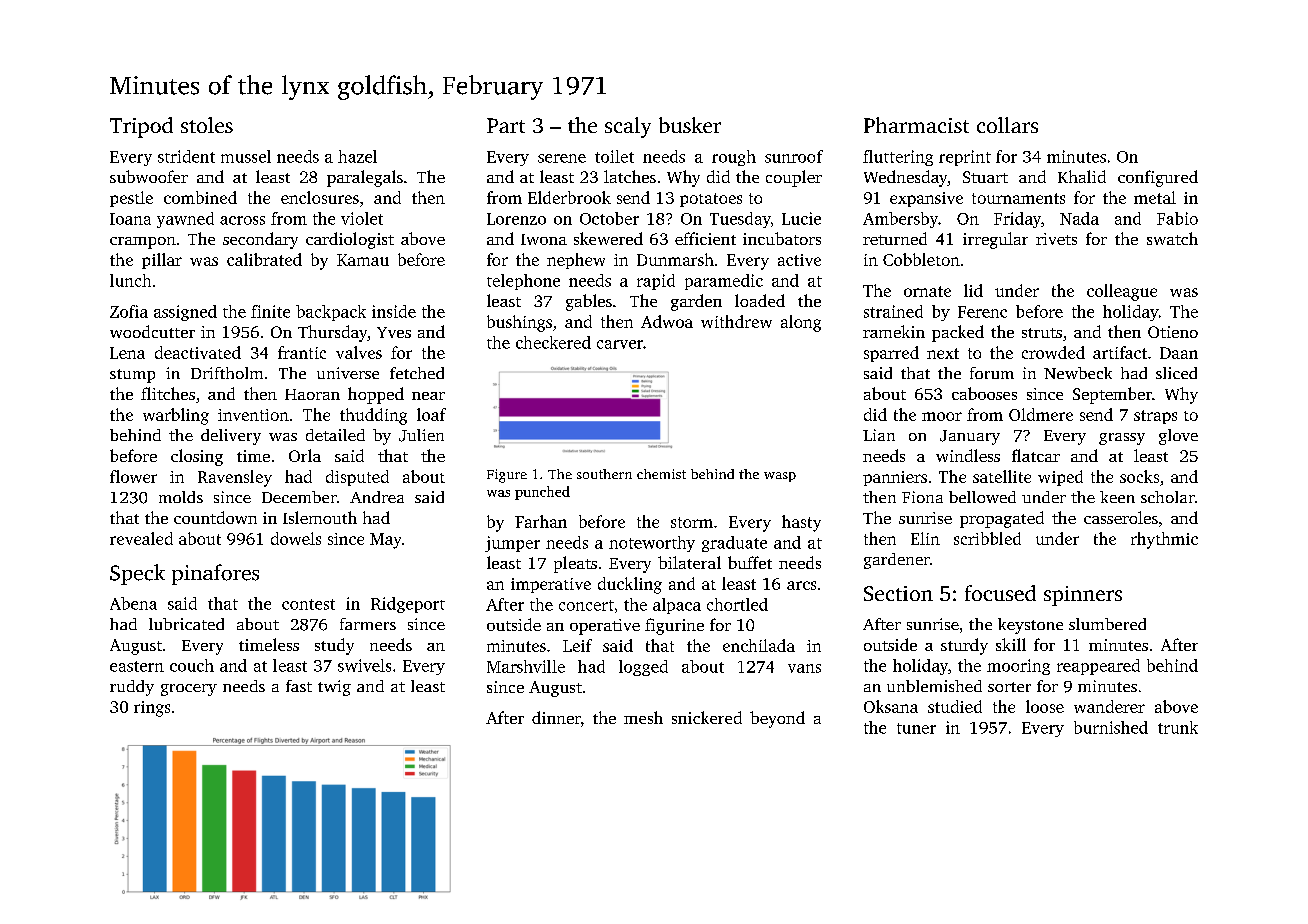 The width and height of the image is (1308, 924). Describe the element at coordinates (207, 125) in the image. I see `stoles` at that location.
